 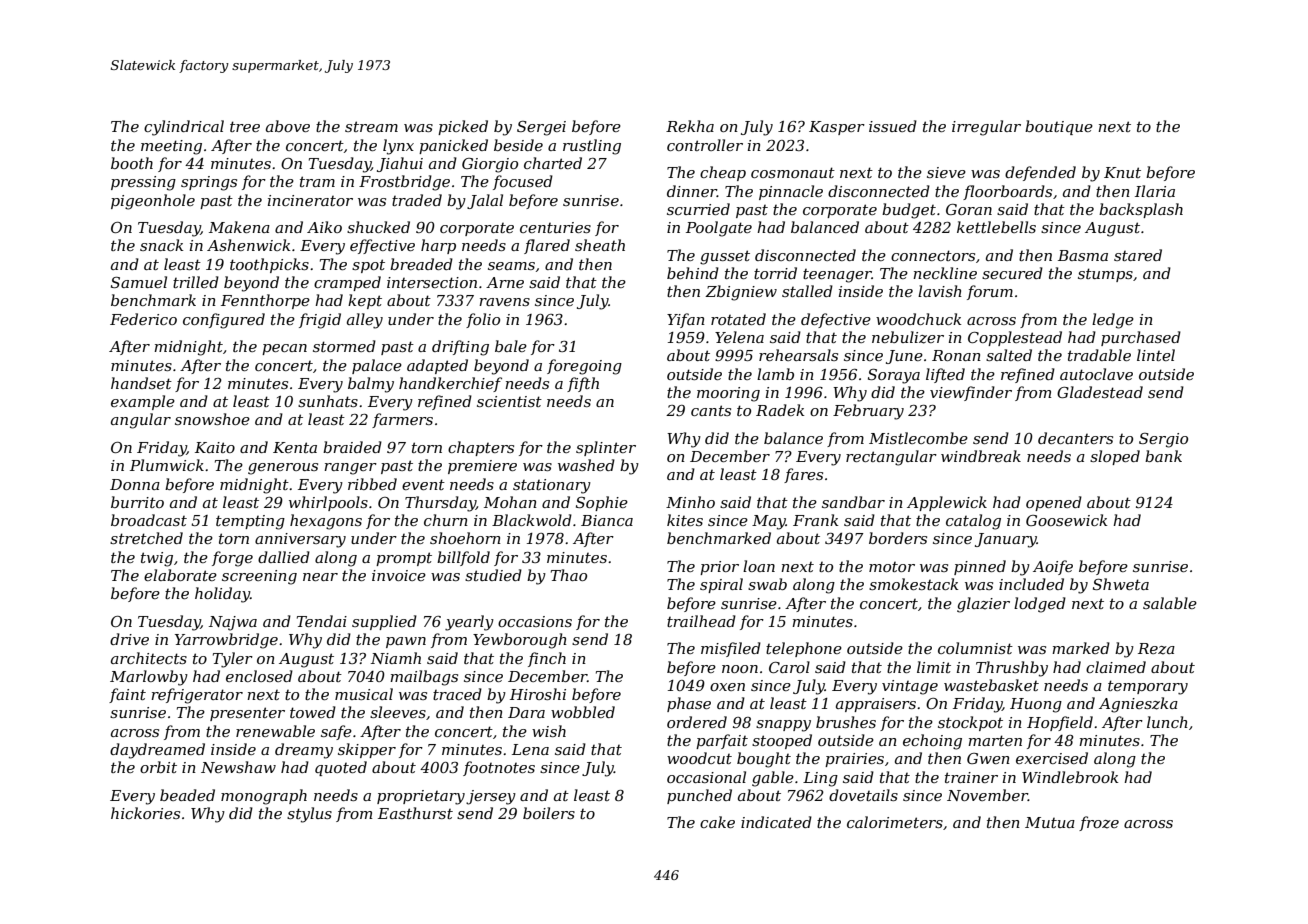 I want to click on mailbags, so click(x=424, y=678).
